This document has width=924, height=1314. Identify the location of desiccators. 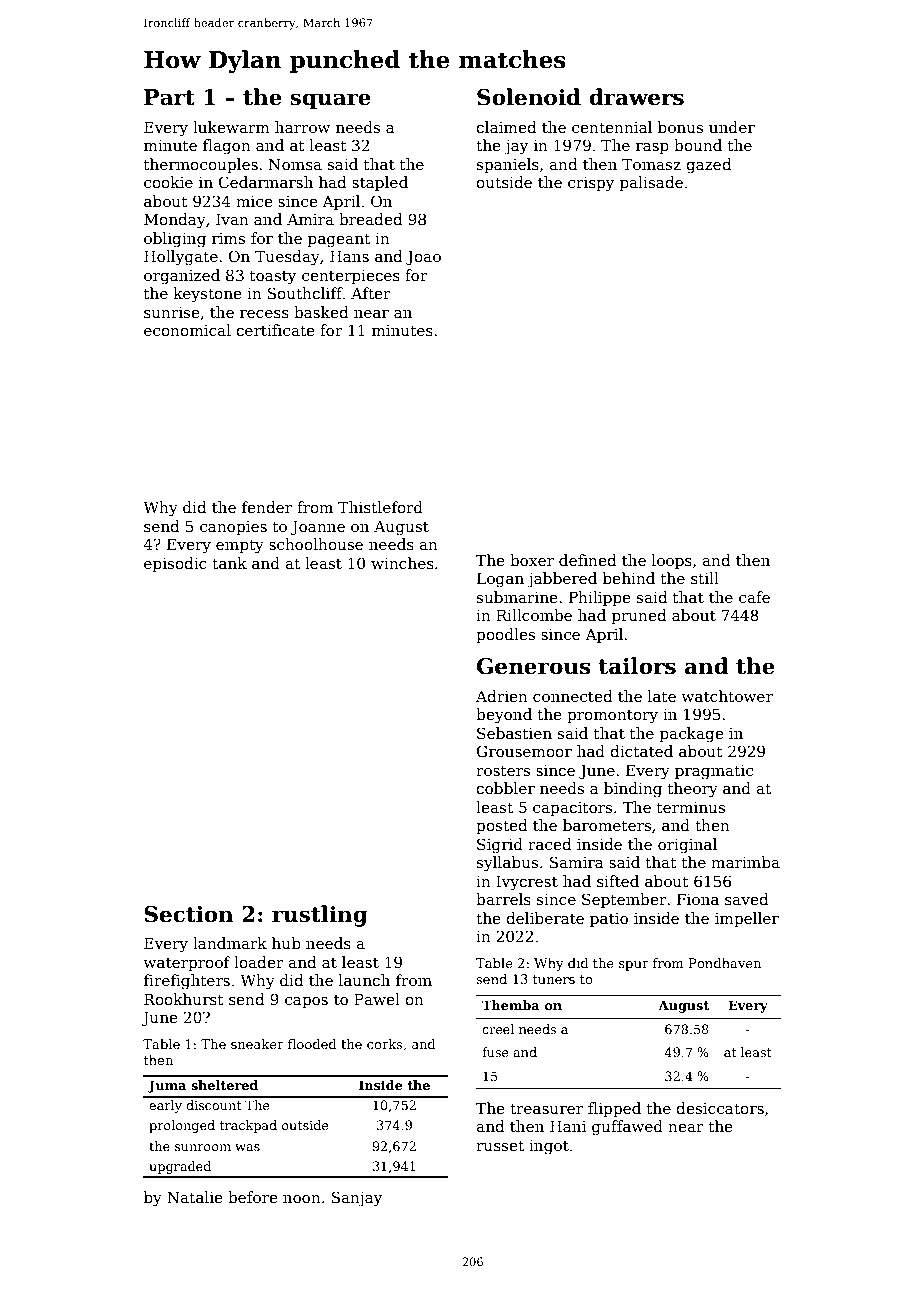
(720, 1108).
